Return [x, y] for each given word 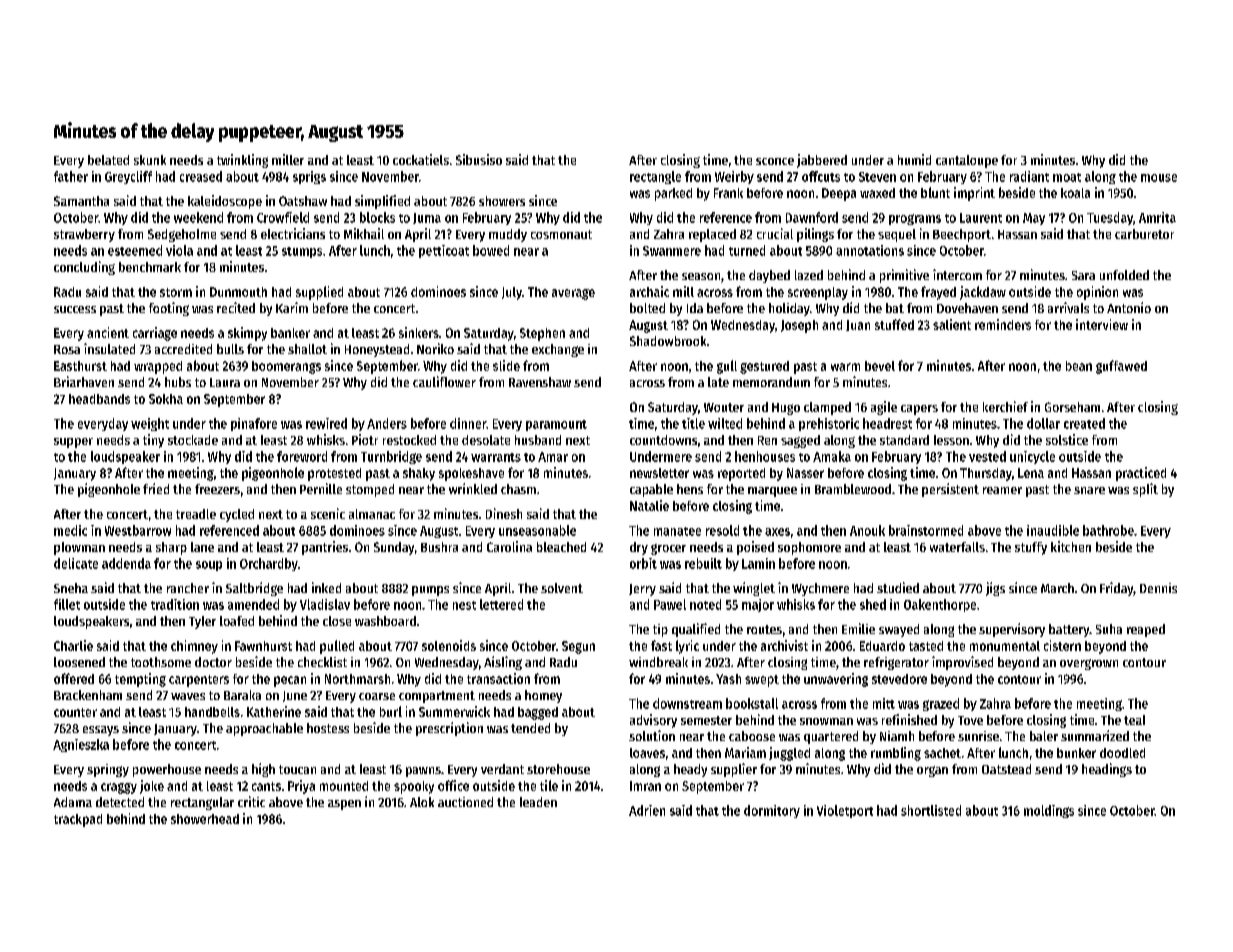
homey [543, 696]
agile [884, 408]
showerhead [205, 819]
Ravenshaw [540, 382]
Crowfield [283, 217]
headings [1107, 770]
